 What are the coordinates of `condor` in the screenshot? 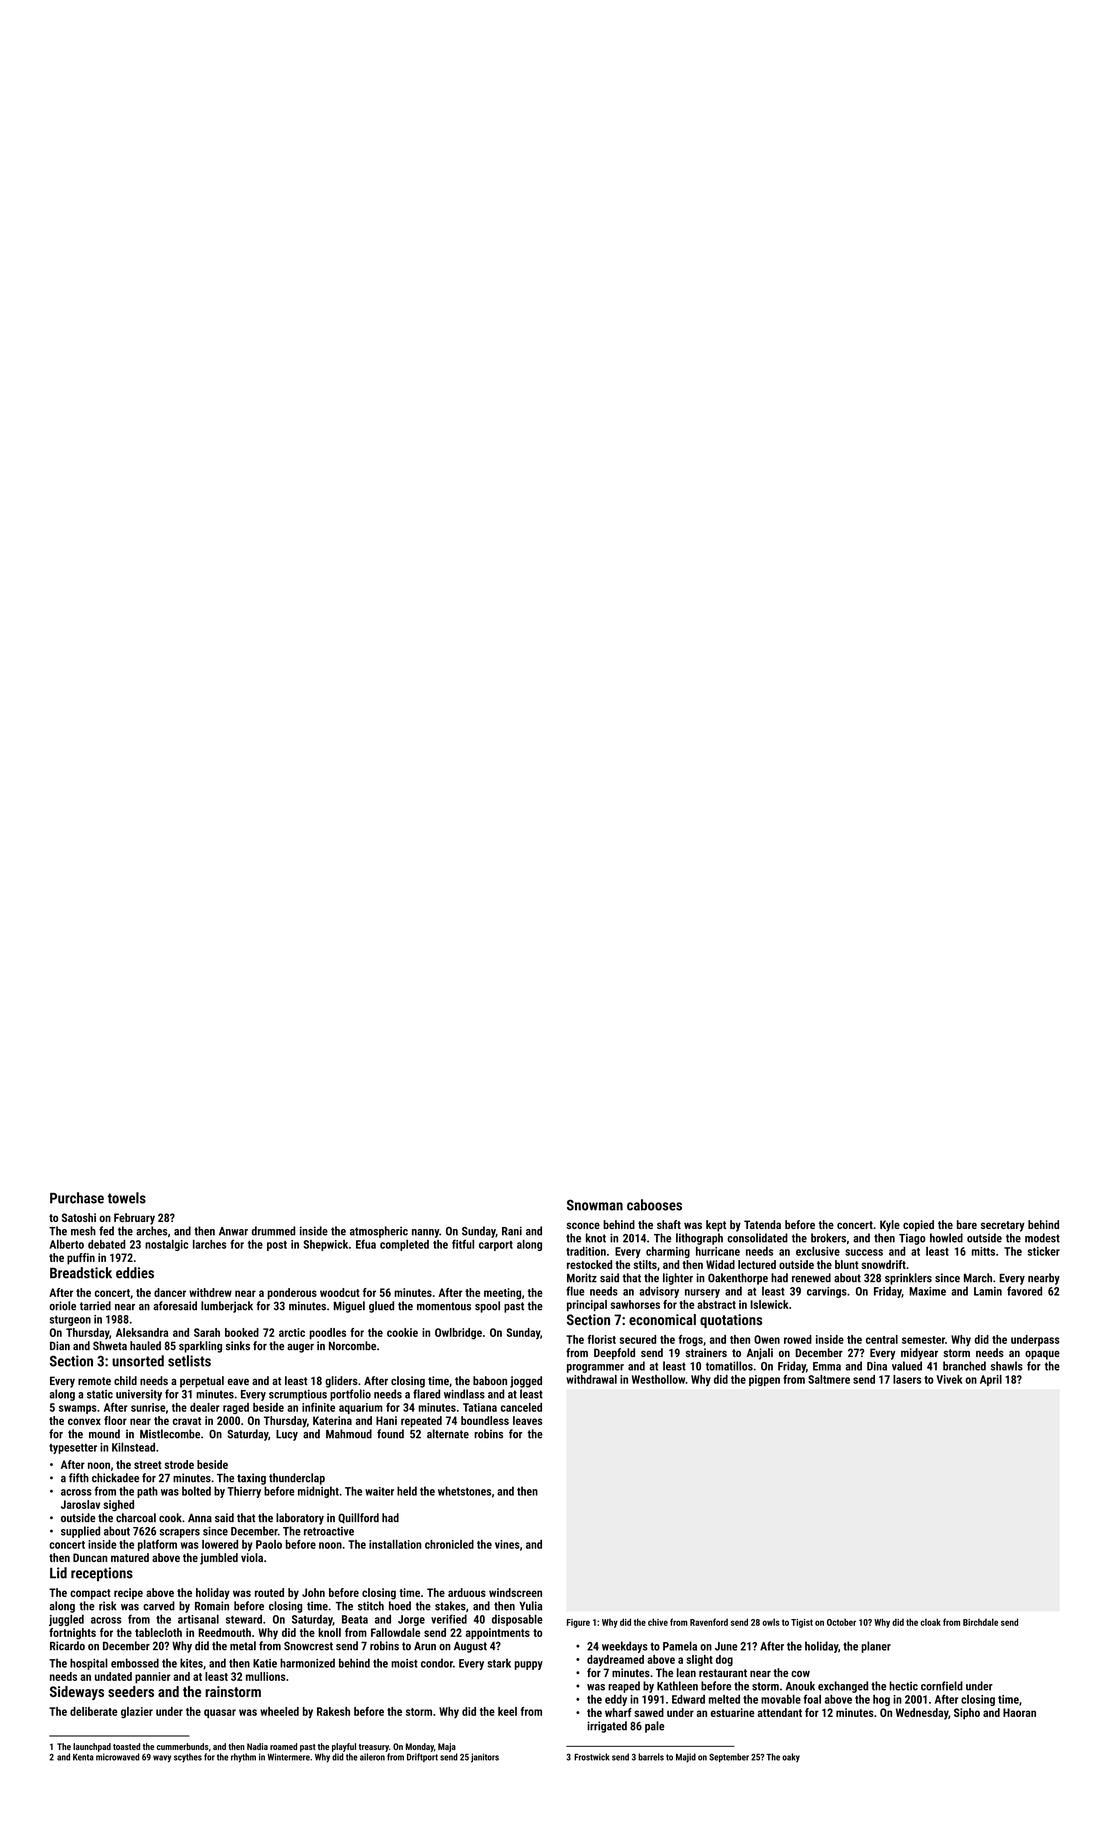 It's located at (437, 1663).
